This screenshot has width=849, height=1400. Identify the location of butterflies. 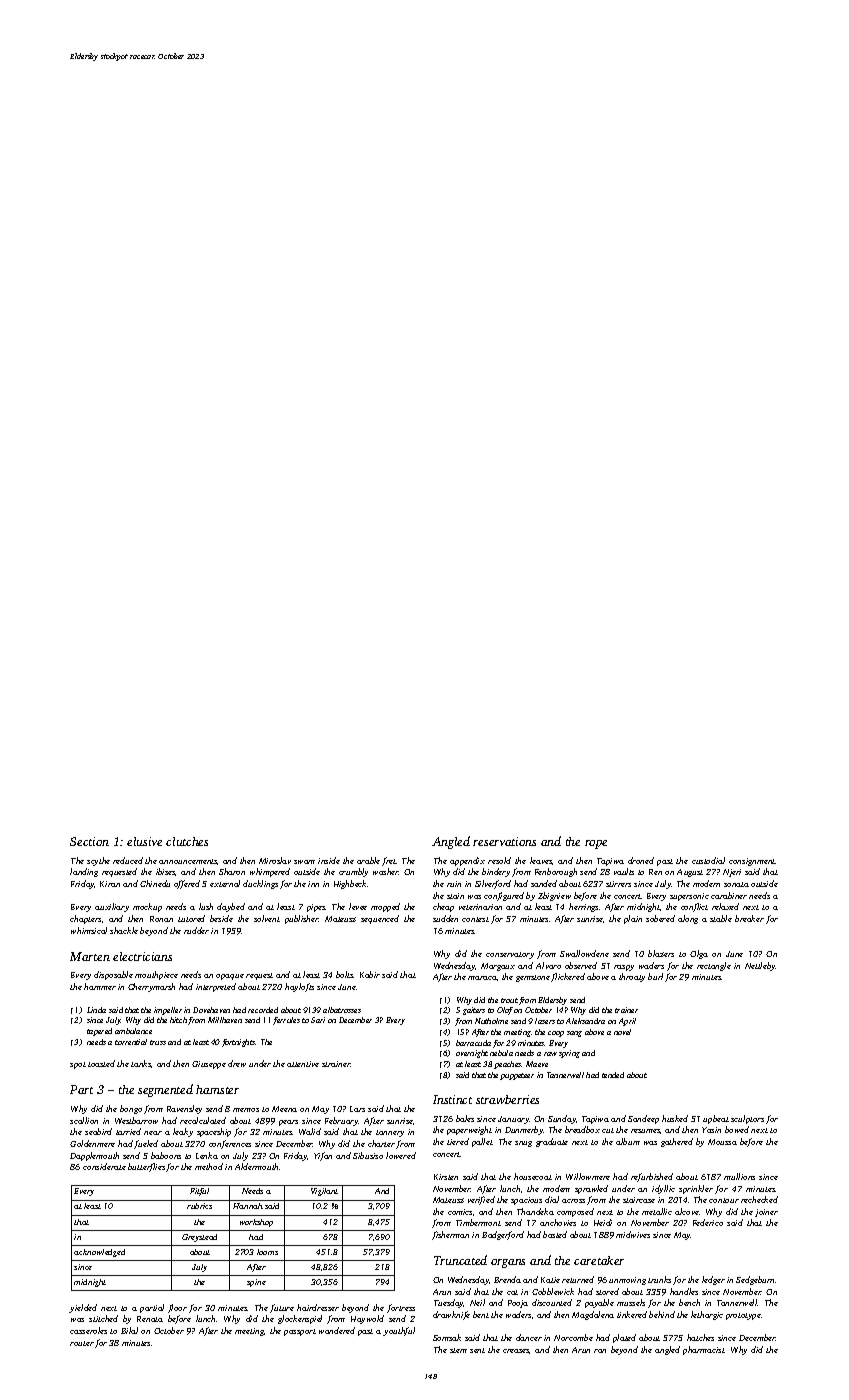
(146, 1167).
